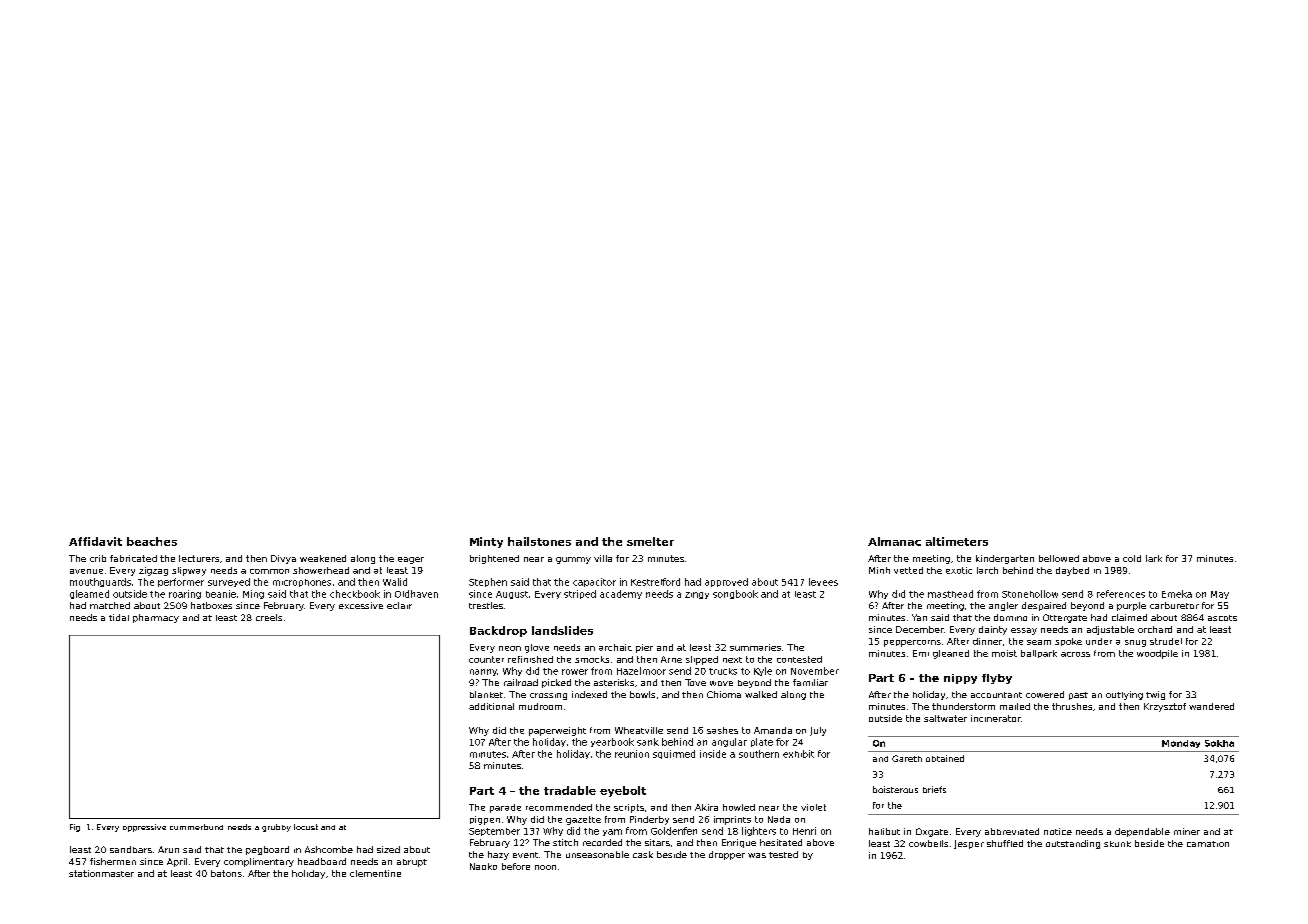  Describe the element at coordinates (895, 789) in the page. I see `boisterous` at that location.
